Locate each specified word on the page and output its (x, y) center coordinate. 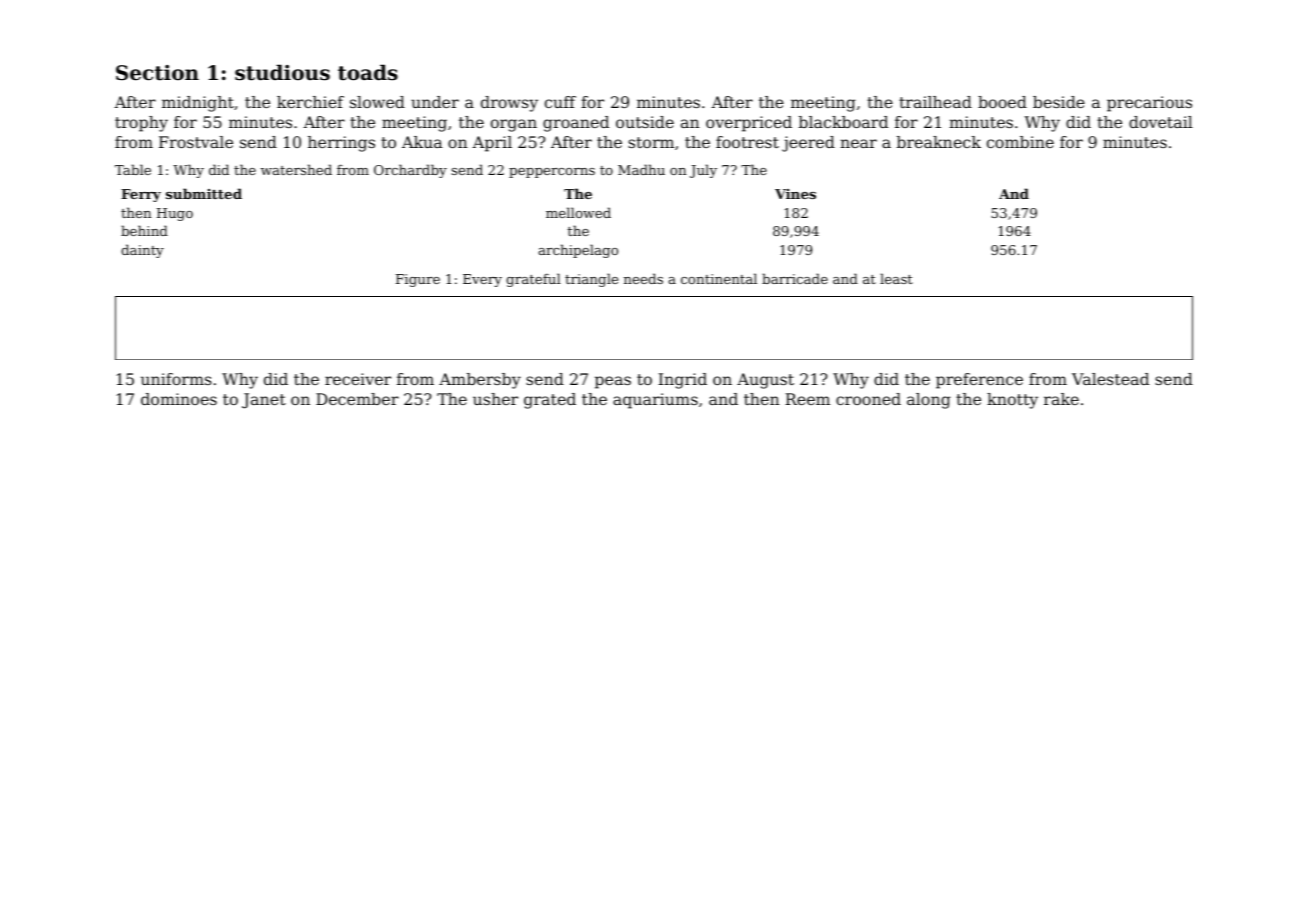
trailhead (935, 102)
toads (368, 72)
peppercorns (552, 173)
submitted (204, 193)
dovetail (1161, 122)
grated (550, 401)
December (357, 399)
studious (282, 72)
